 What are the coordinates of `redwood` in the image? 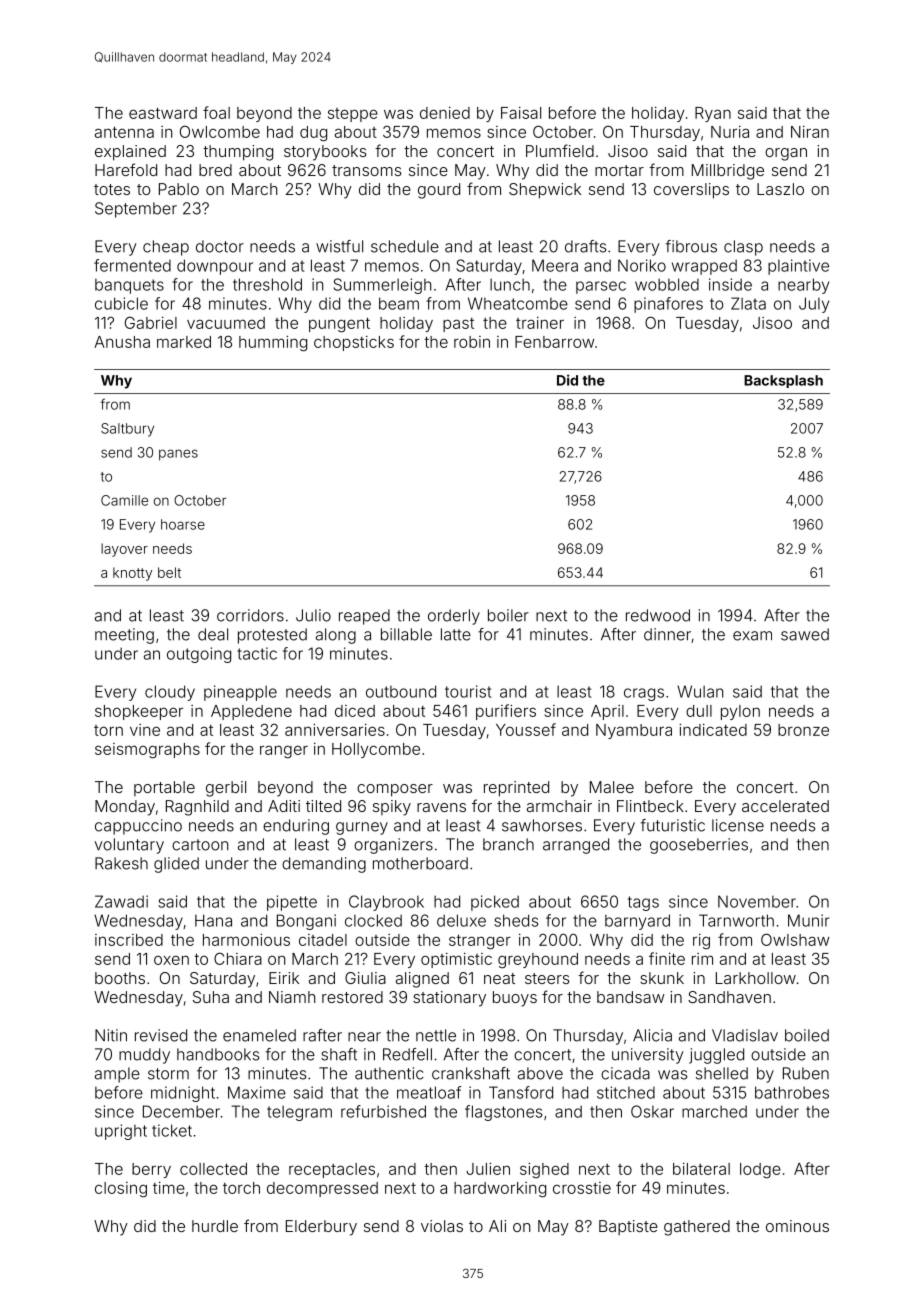 It's located at (658, 615).
